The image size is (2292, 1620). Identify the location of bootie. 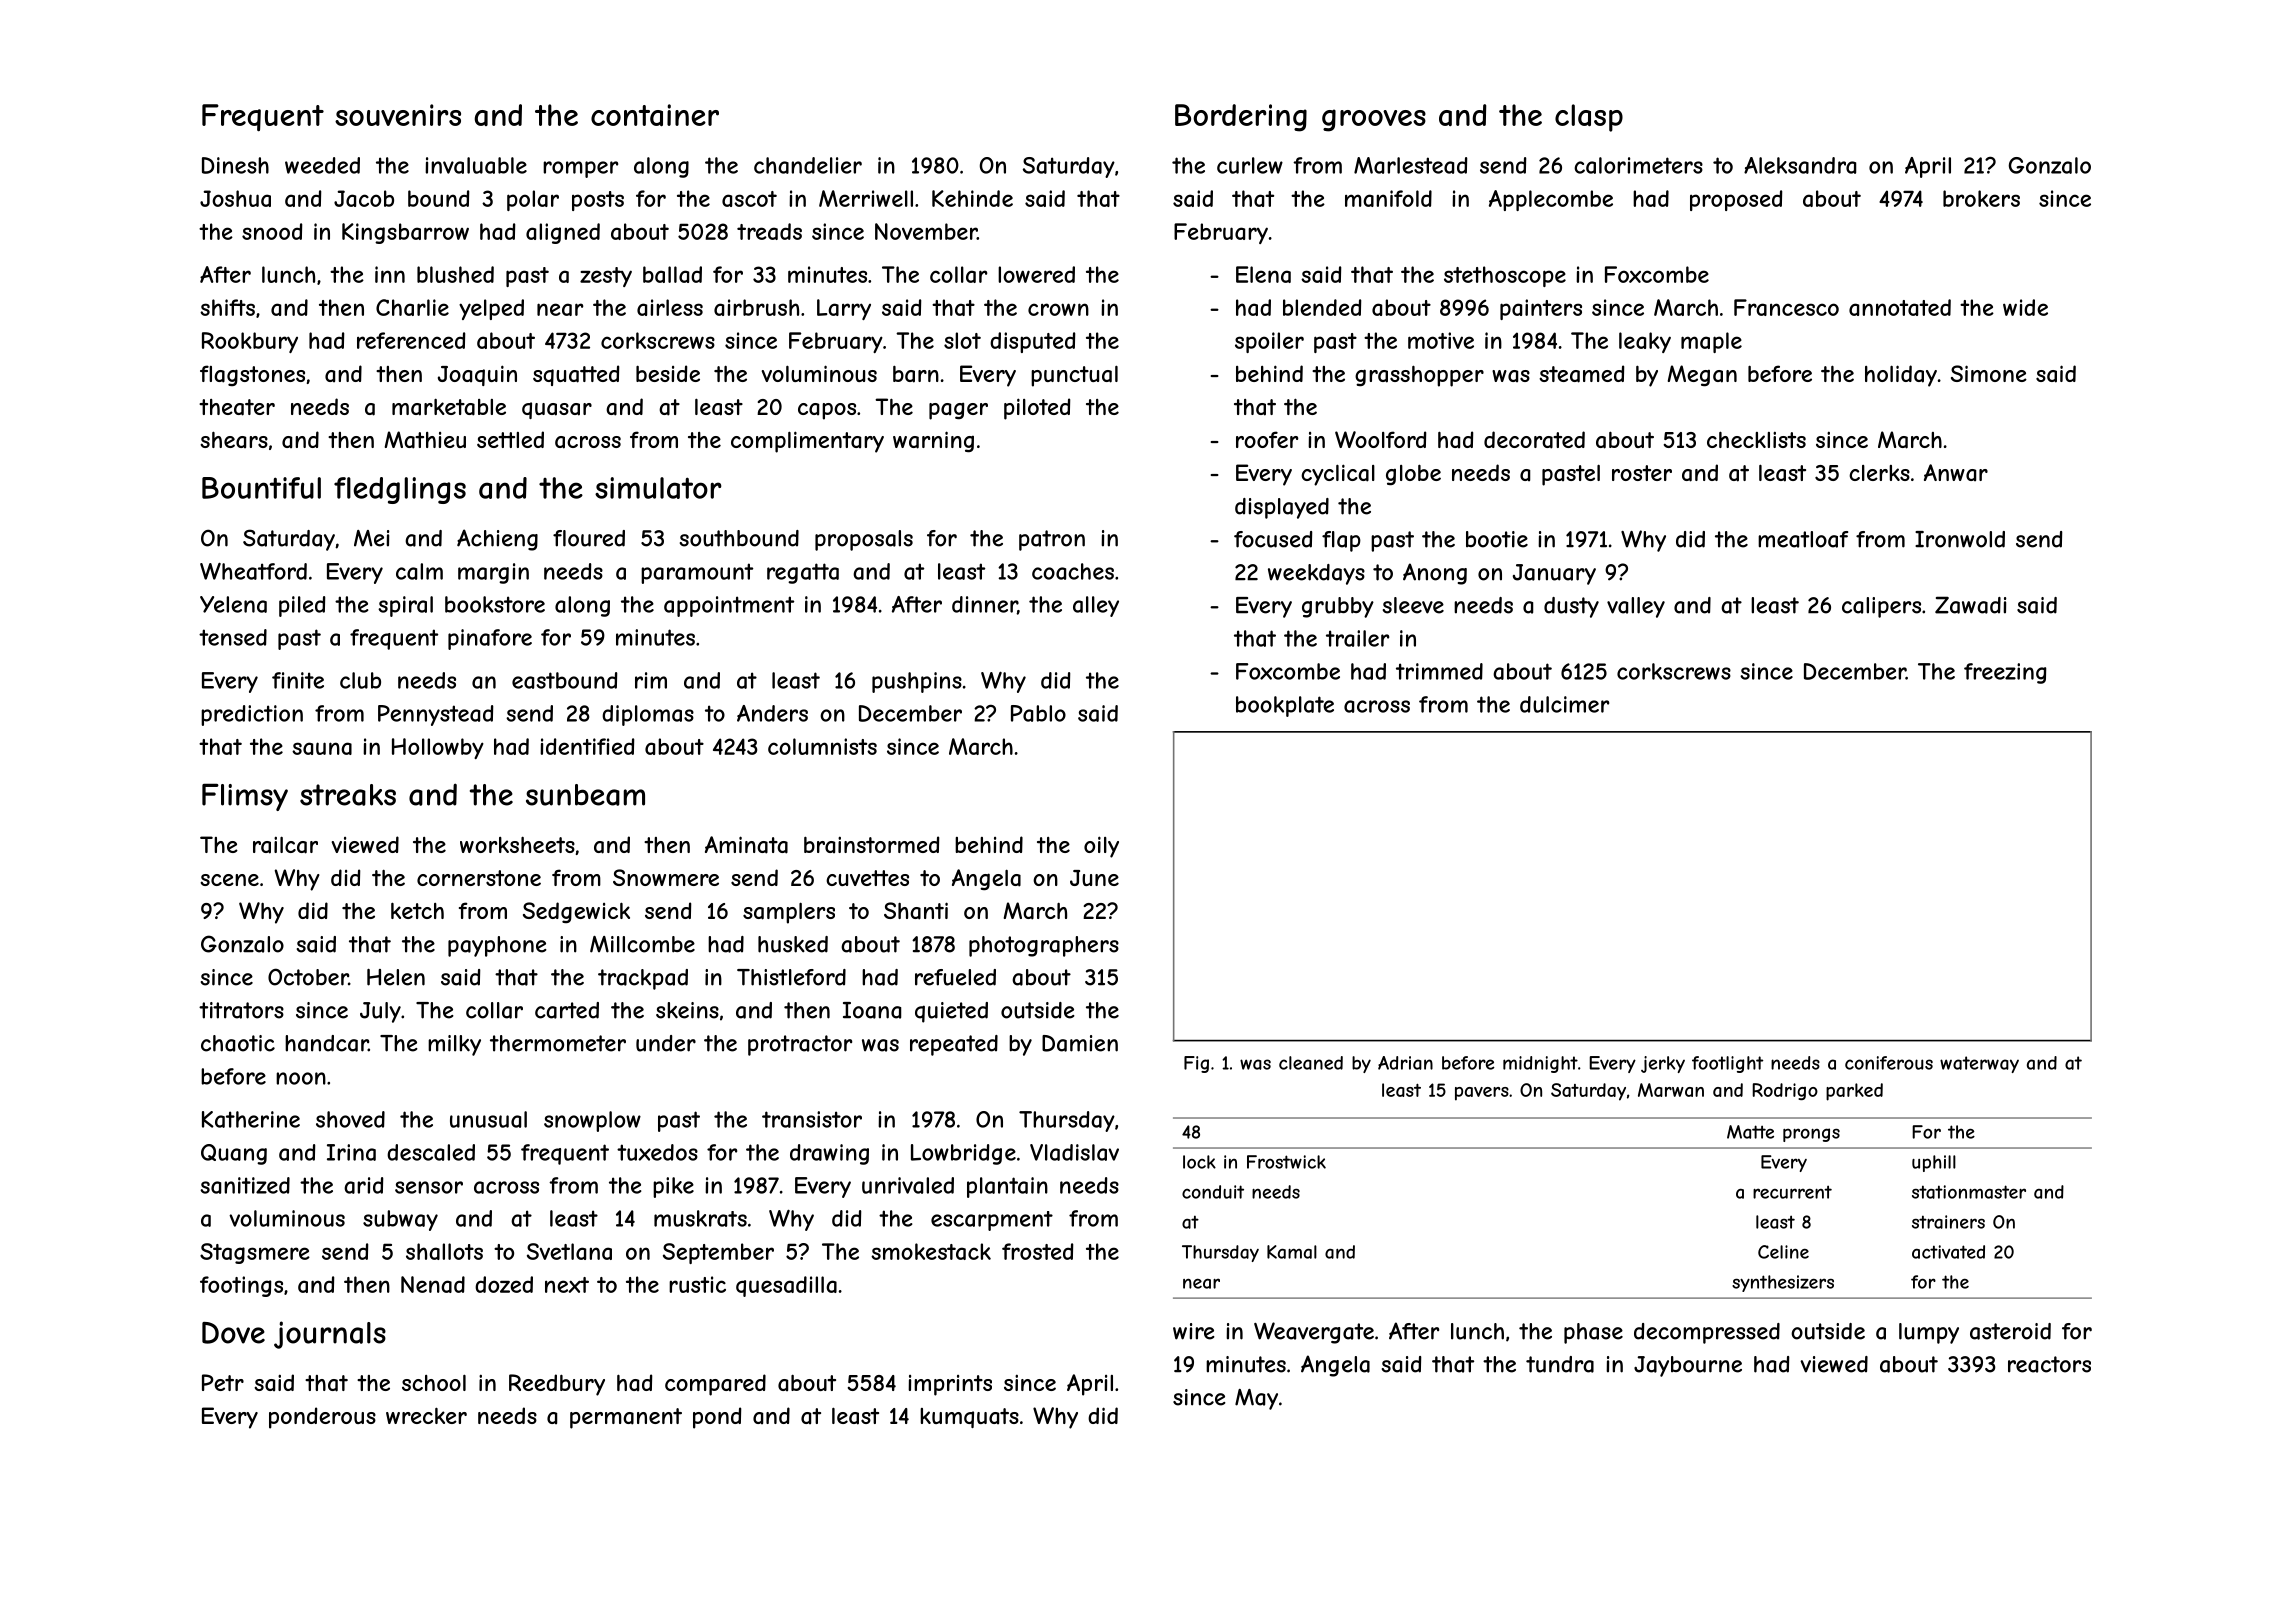
(1497, 539).
